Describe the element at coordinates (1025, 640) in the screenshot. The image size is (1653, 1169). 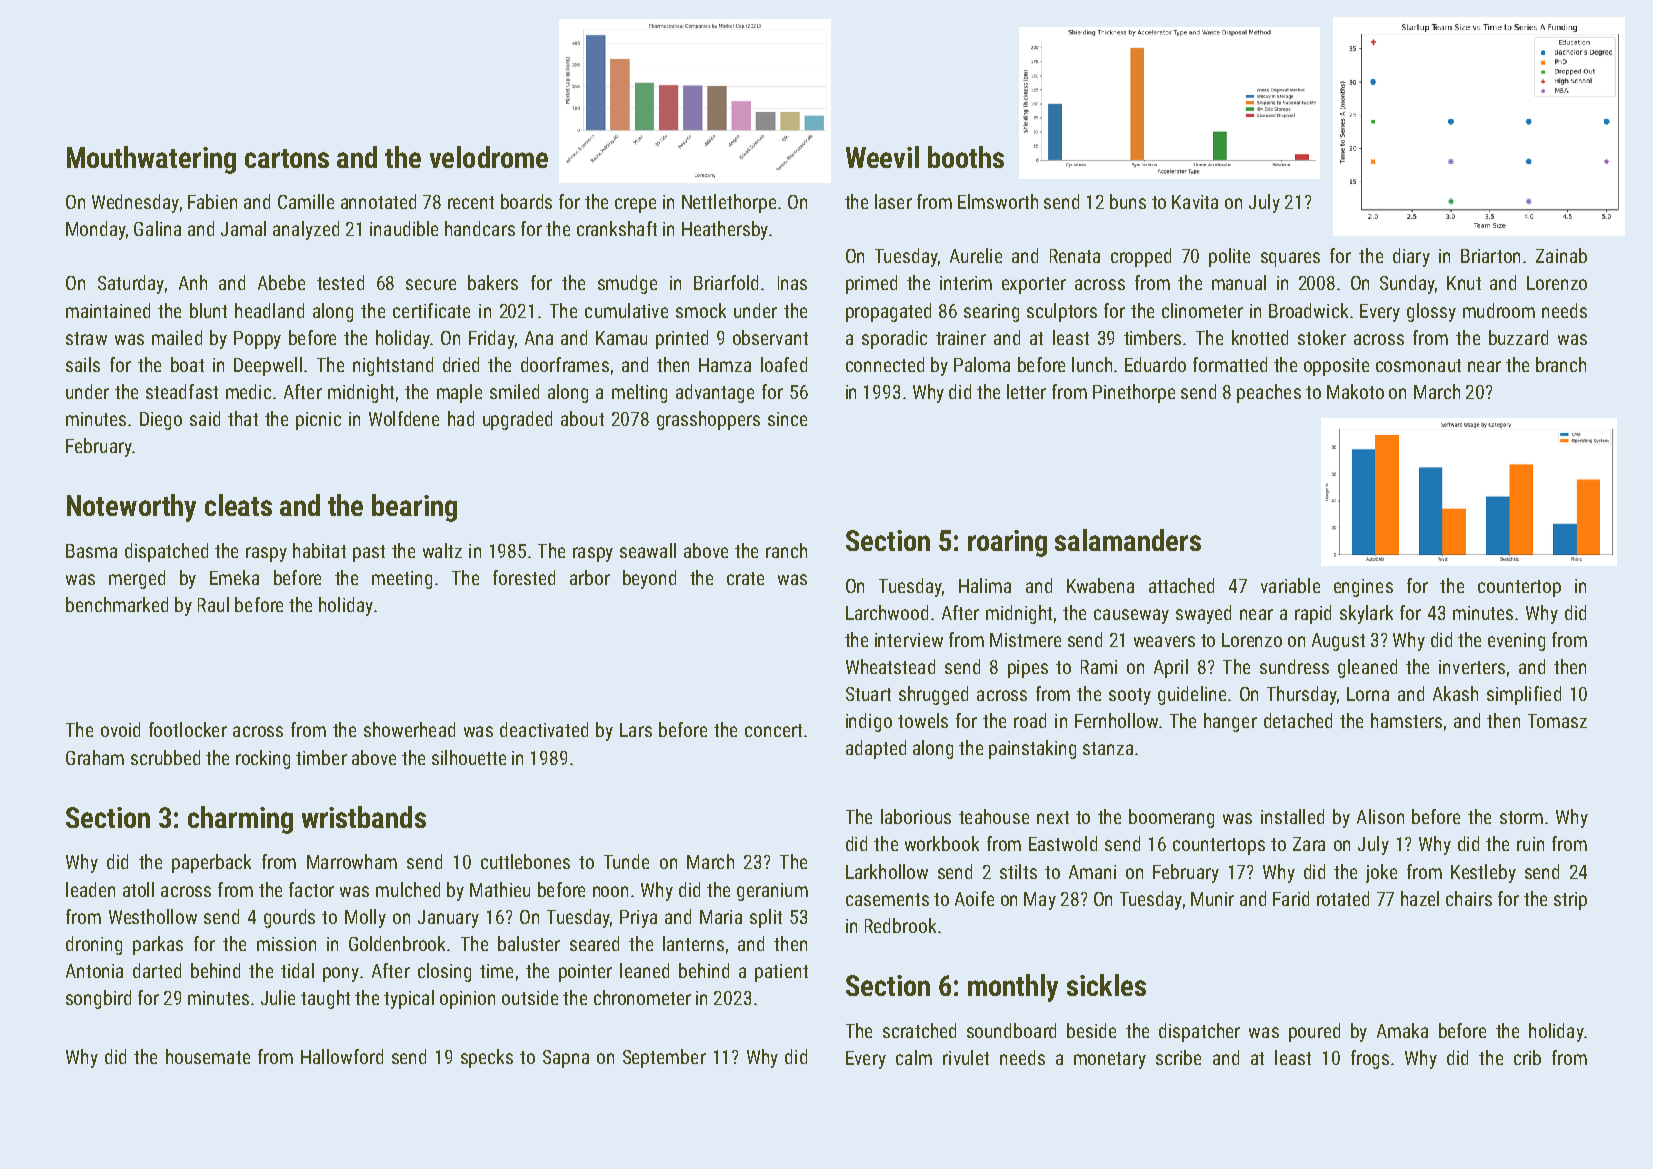
I see `Mistmere` at that location.
